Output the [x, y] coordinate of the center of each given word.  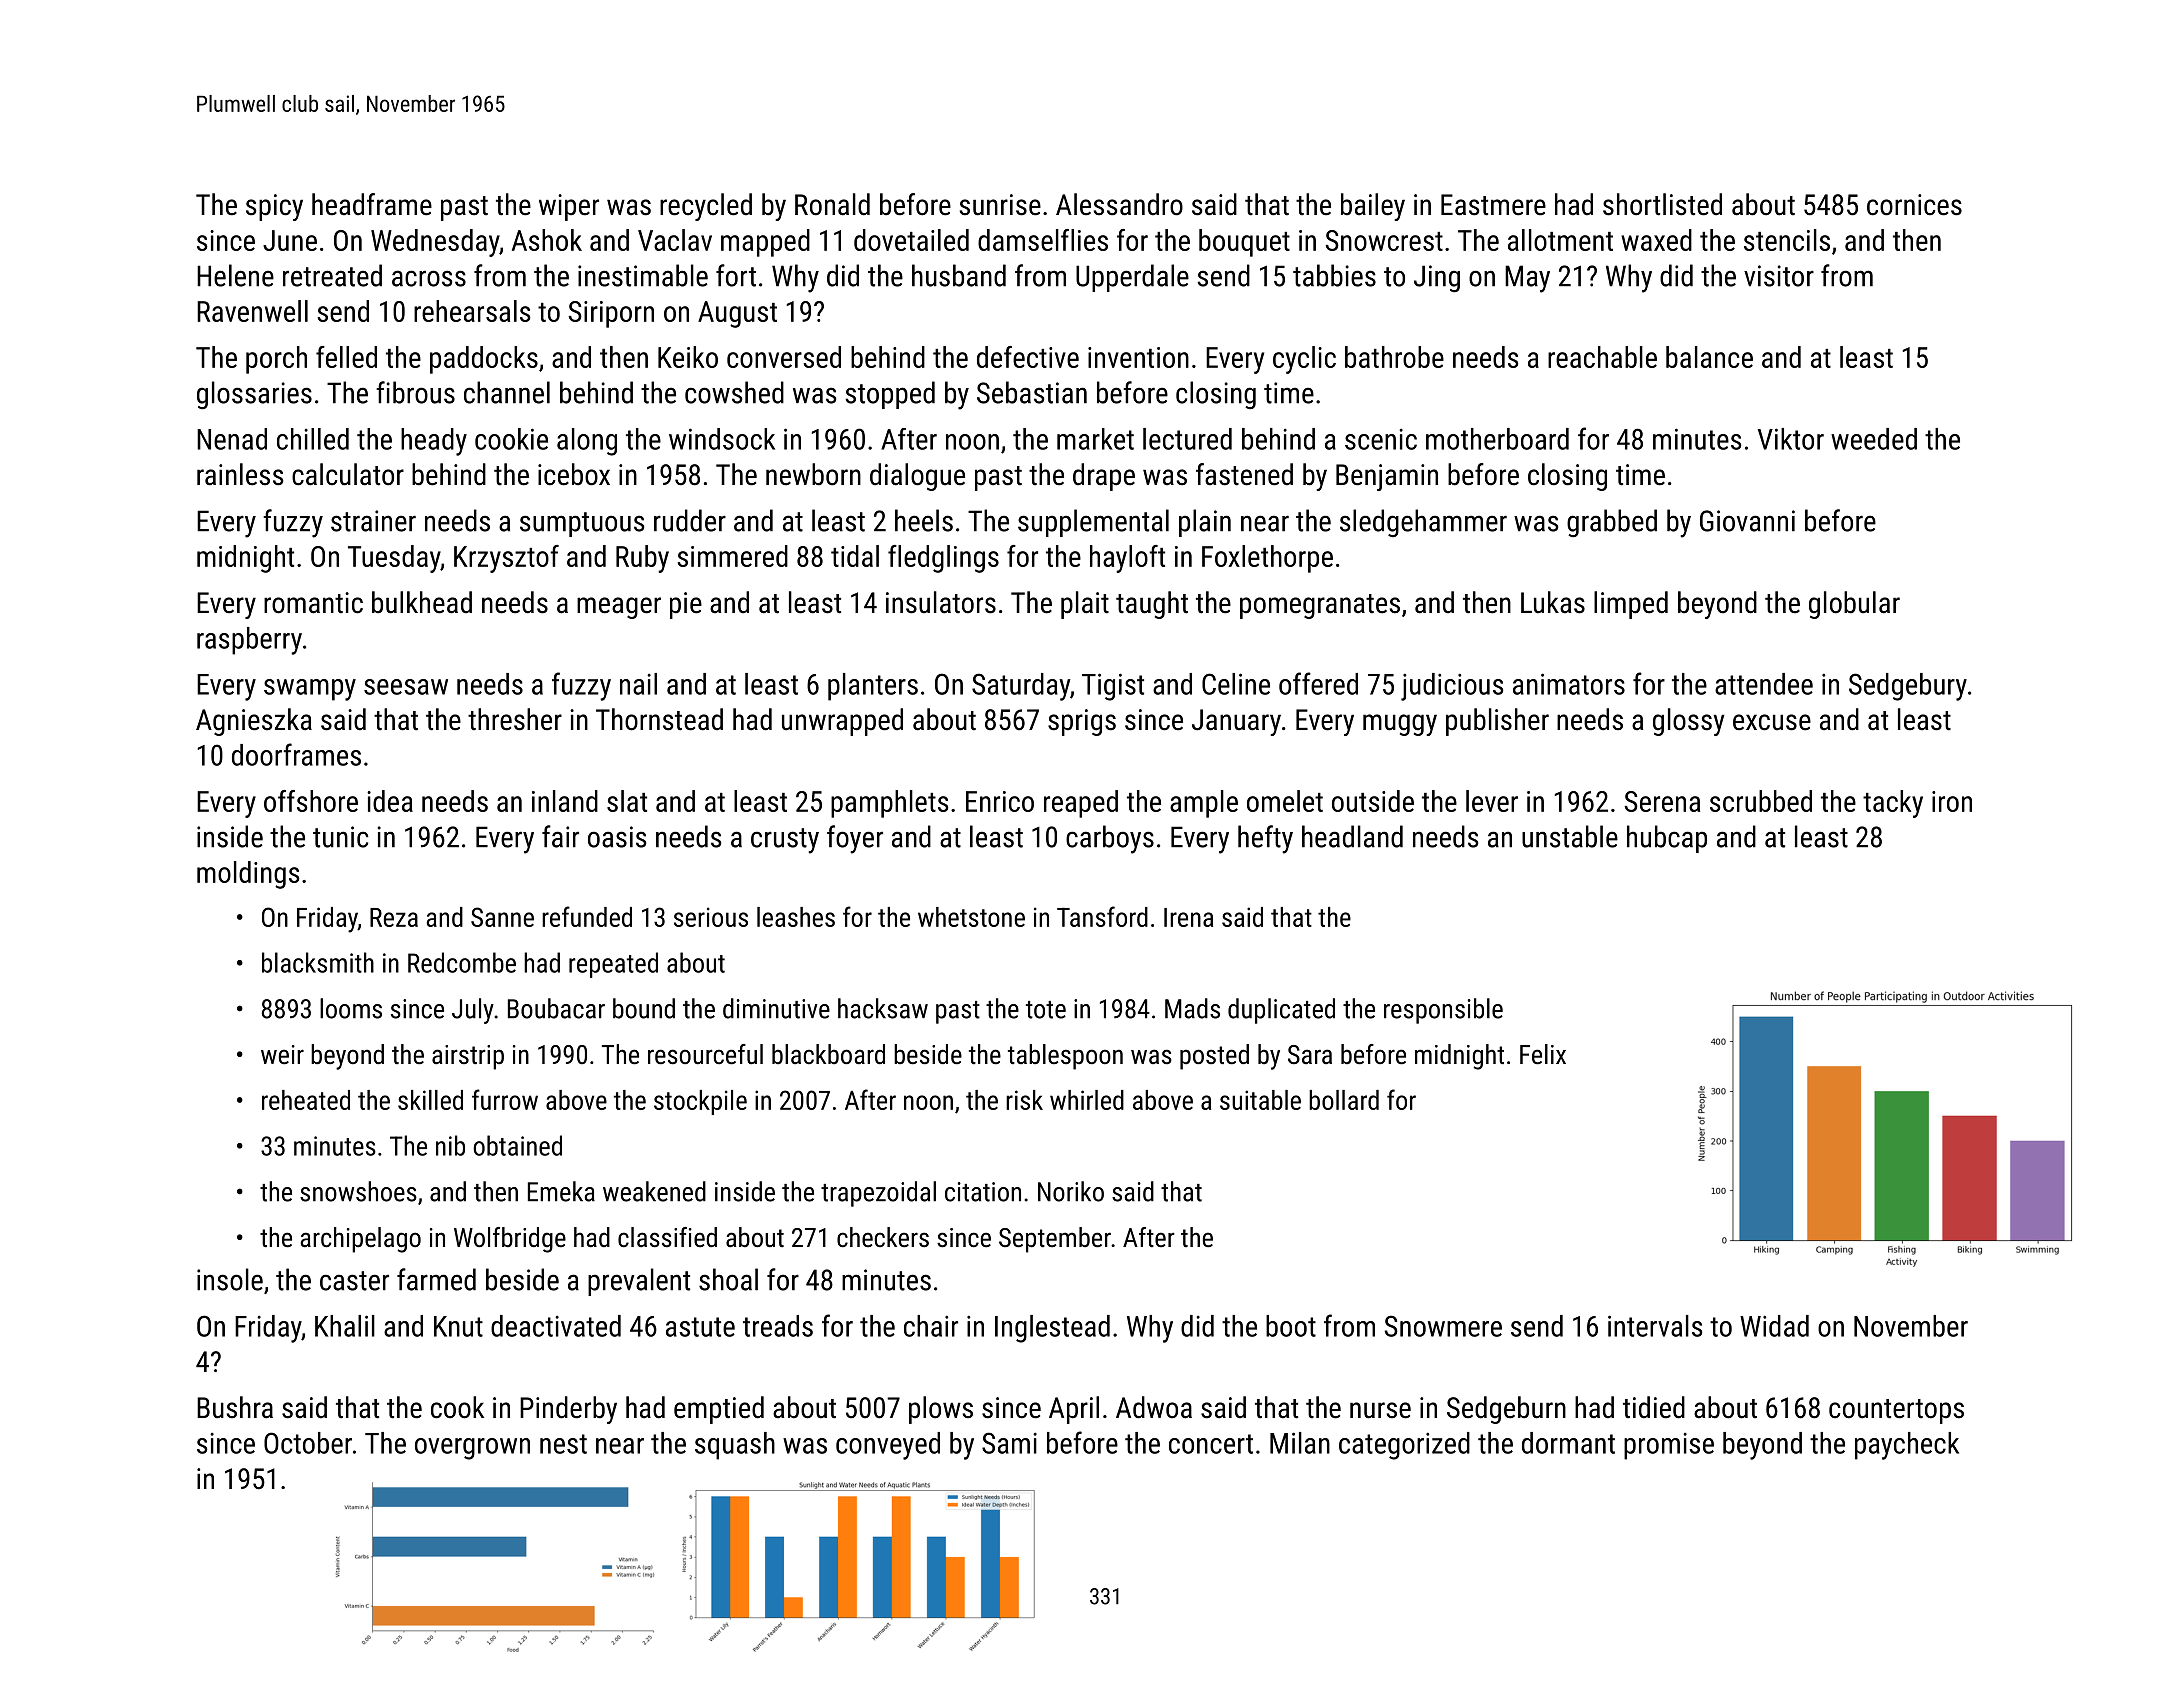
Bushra [235, 1407]
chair [931, 1326]
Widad [1774, 1326]
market [1095, 439]
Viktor [1791, 439]
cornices [1914, 205]
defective [1028, 357]
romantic [313, 603]
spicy [274, 207]
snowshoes [358, 1191]
